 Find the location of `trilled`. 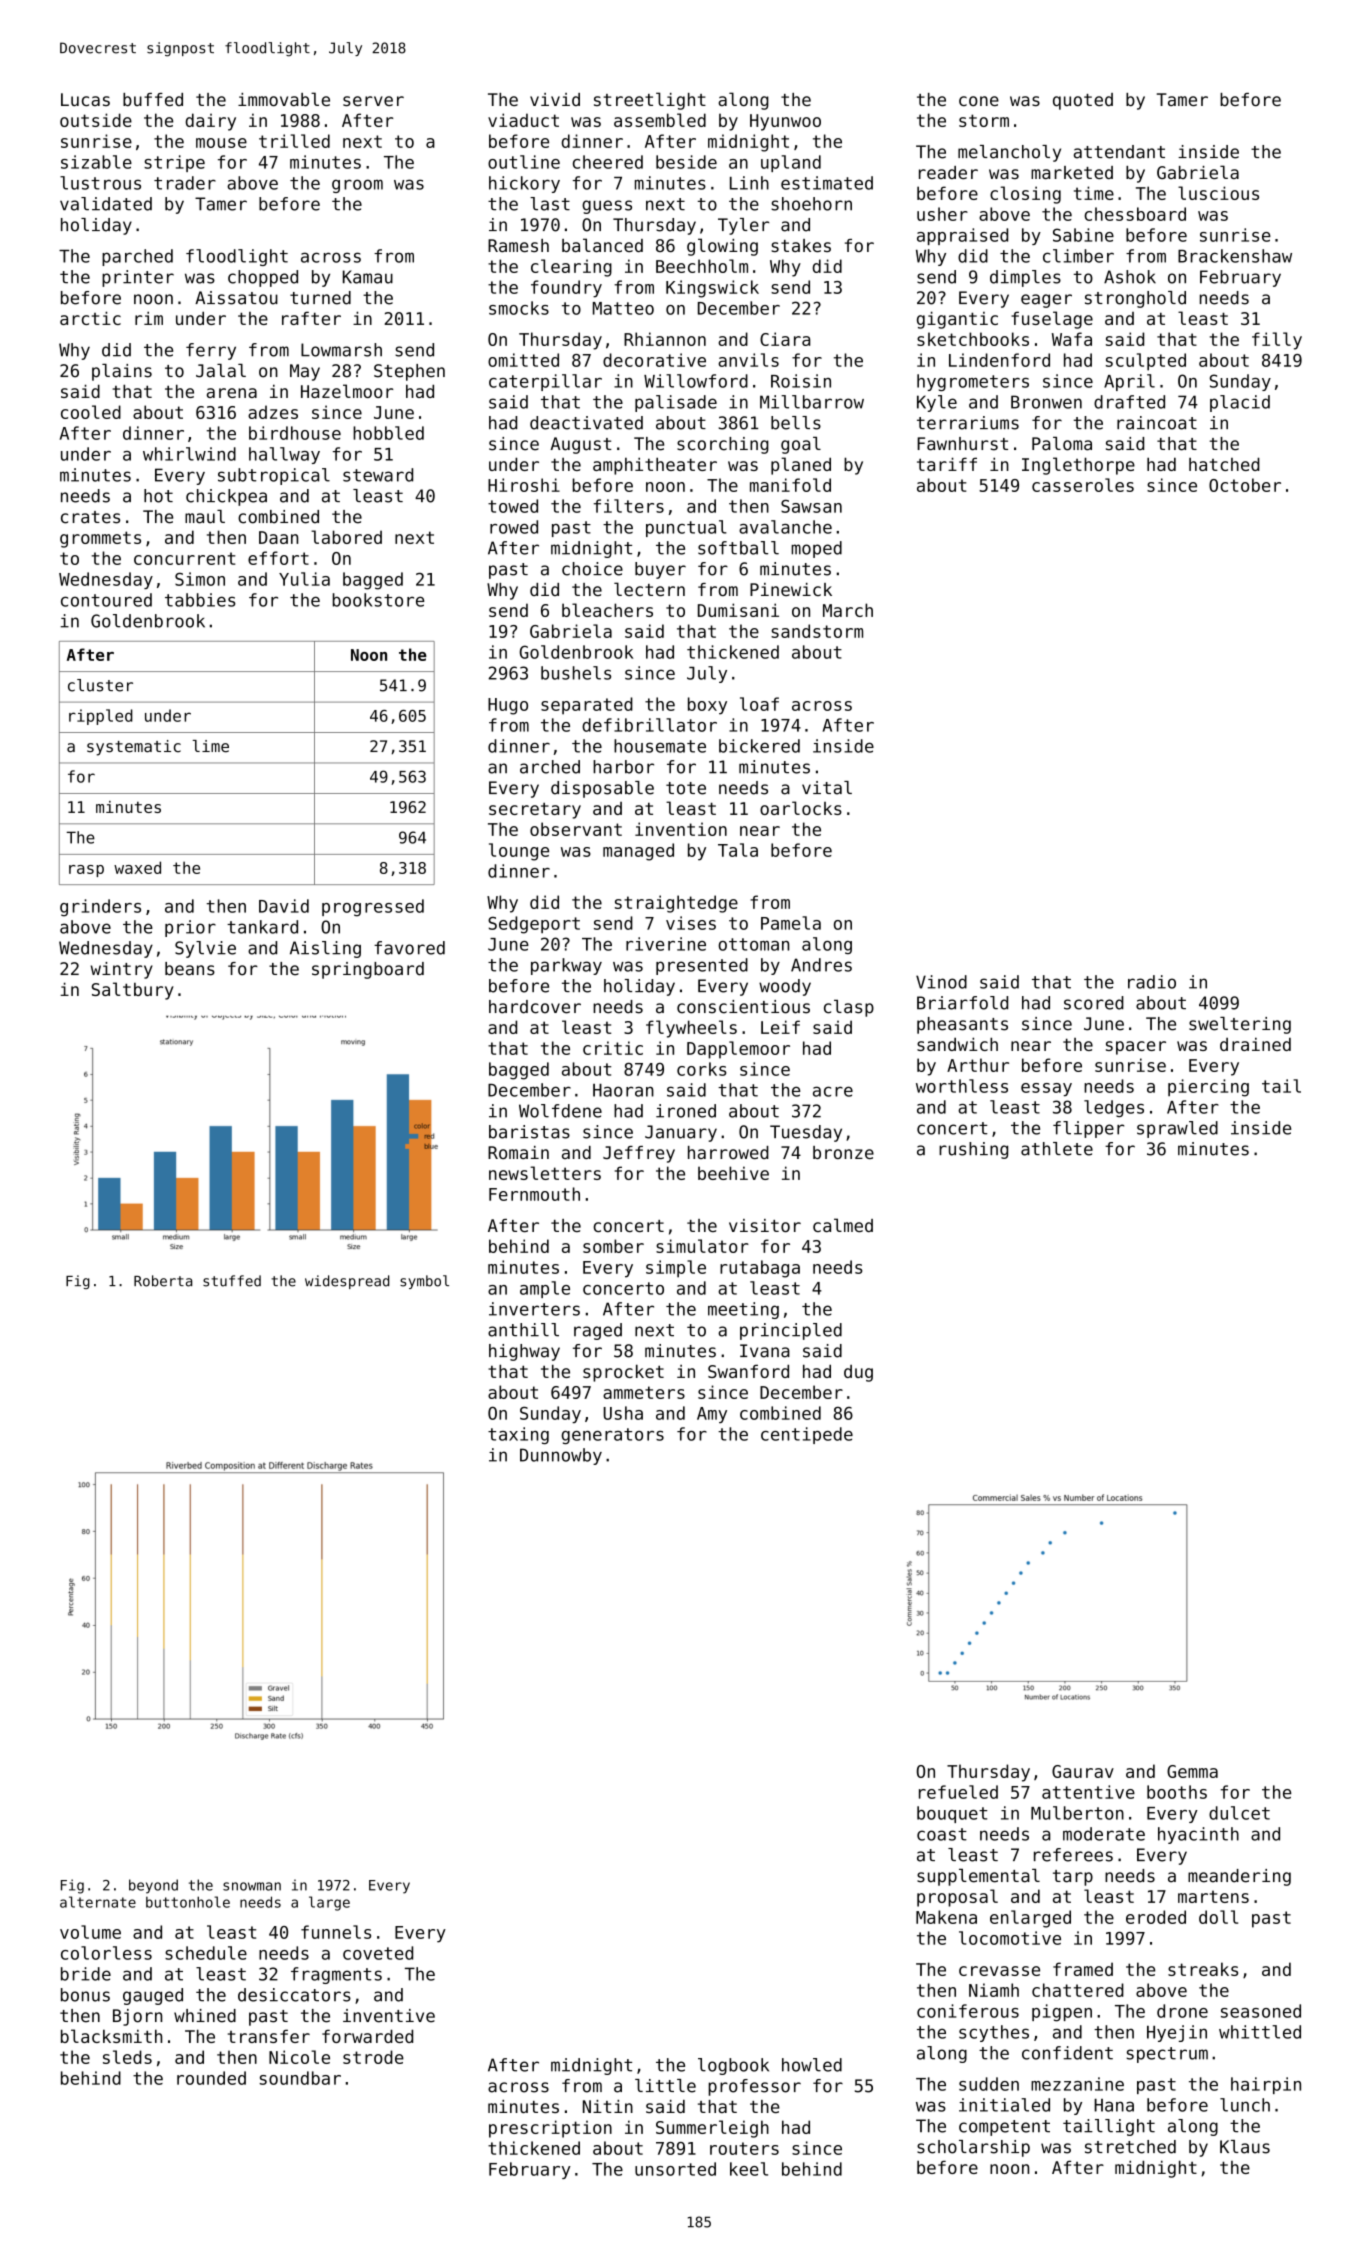

trilled is located at coordinates (294, 141).
